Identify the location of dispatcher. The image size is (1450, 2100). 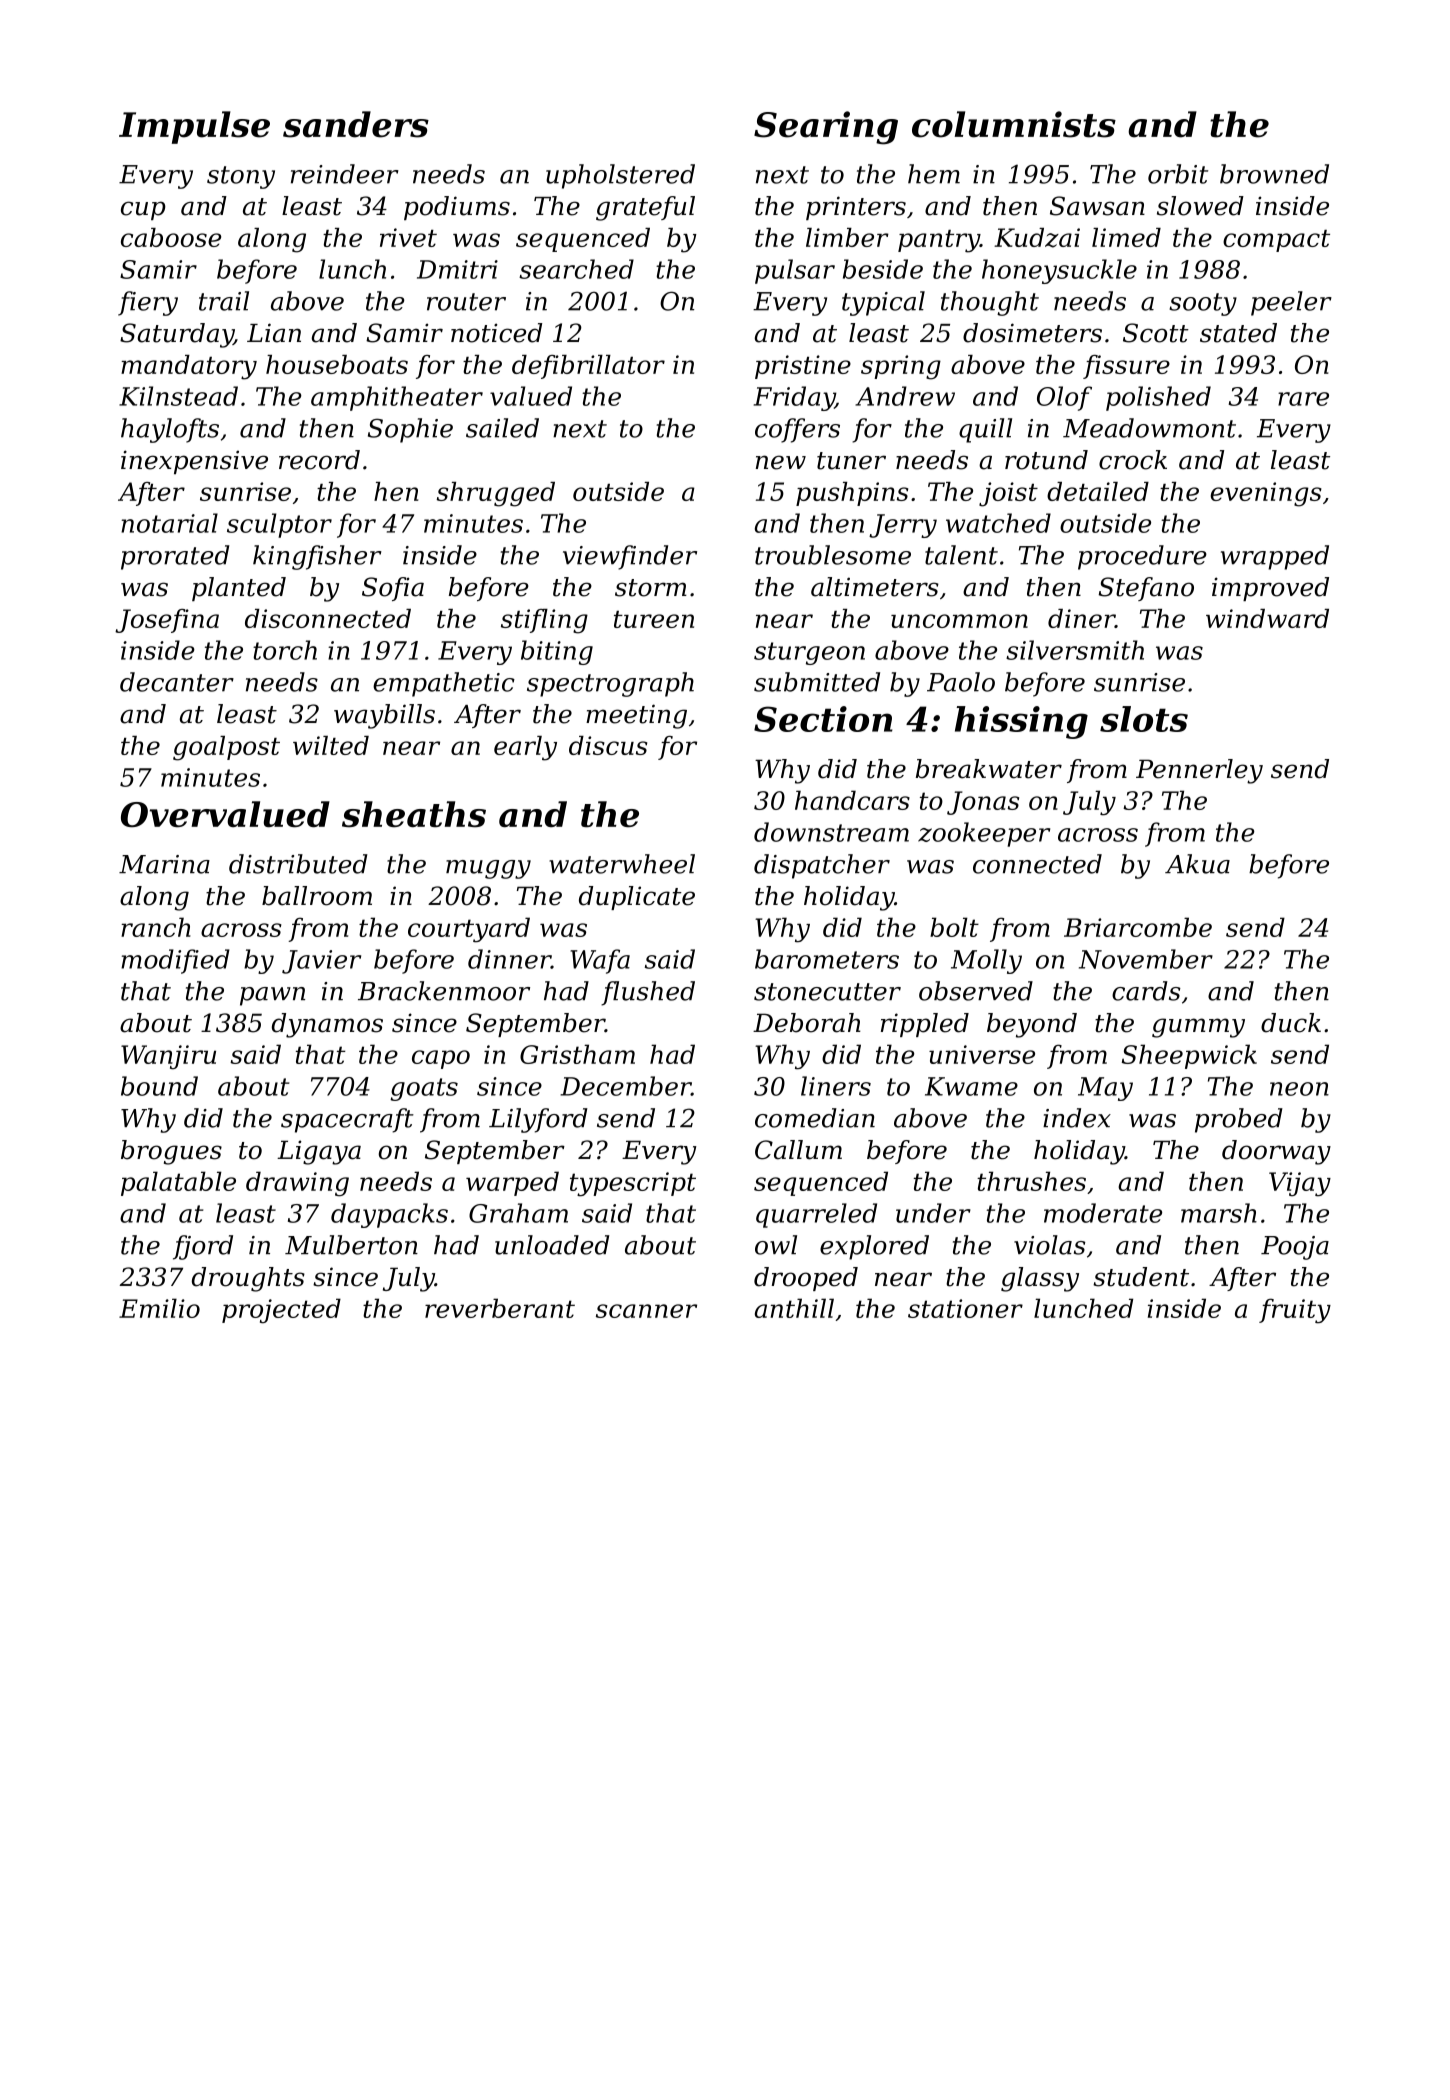
(822, 866).
